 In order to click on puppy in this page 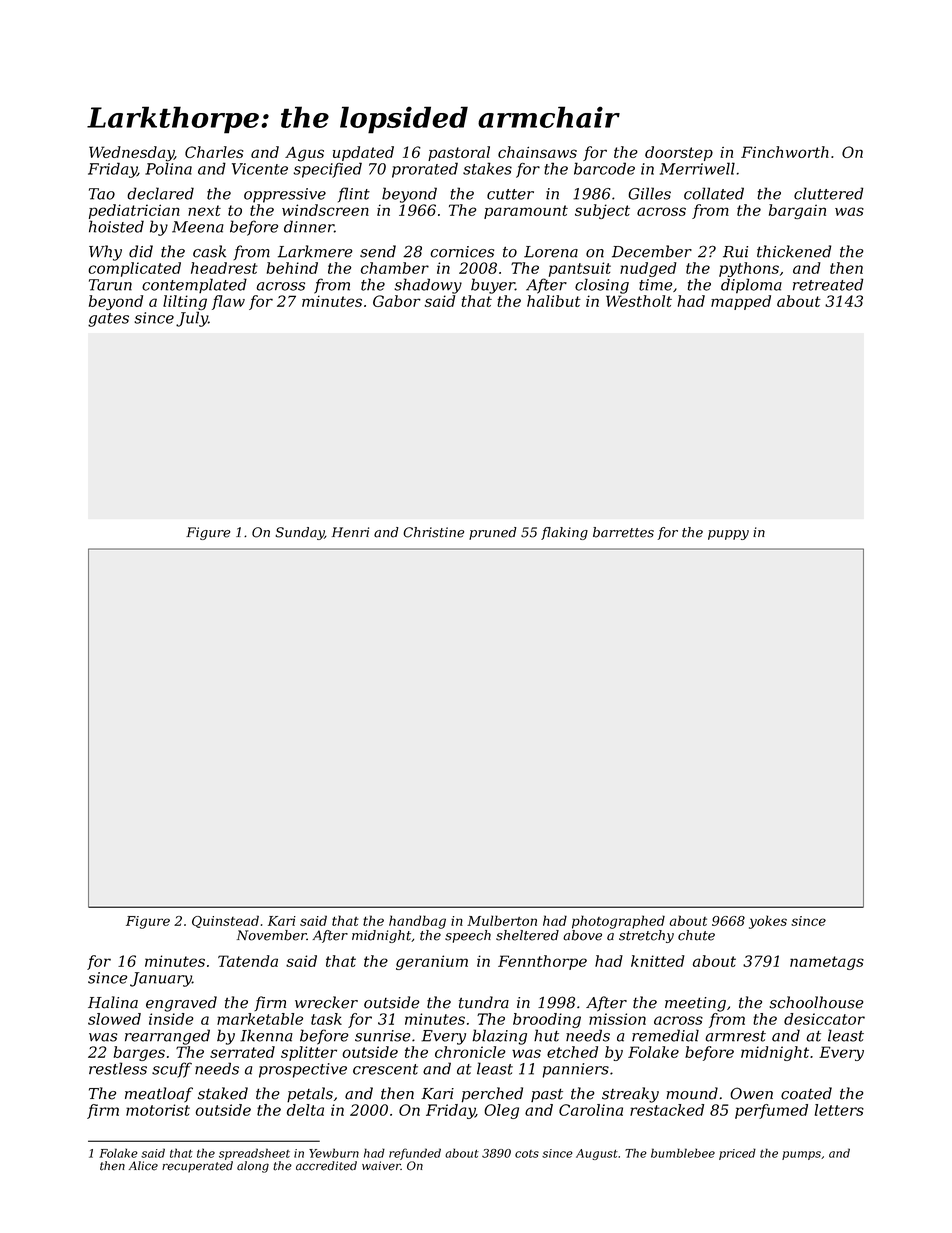, I will do `click(728, 535)`.
